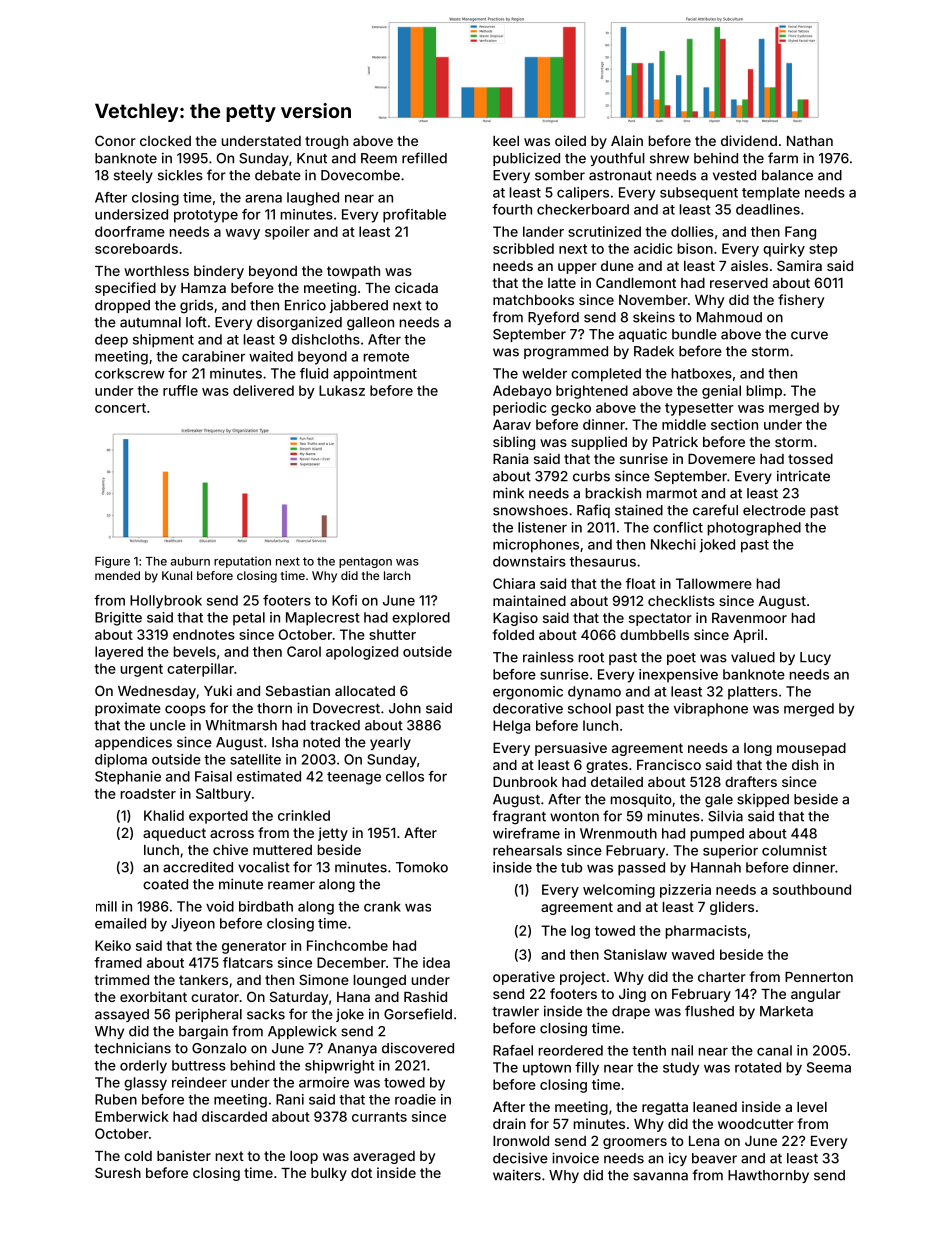 The image size is (952, 1233). I want to click on section, so click(734, 424).
